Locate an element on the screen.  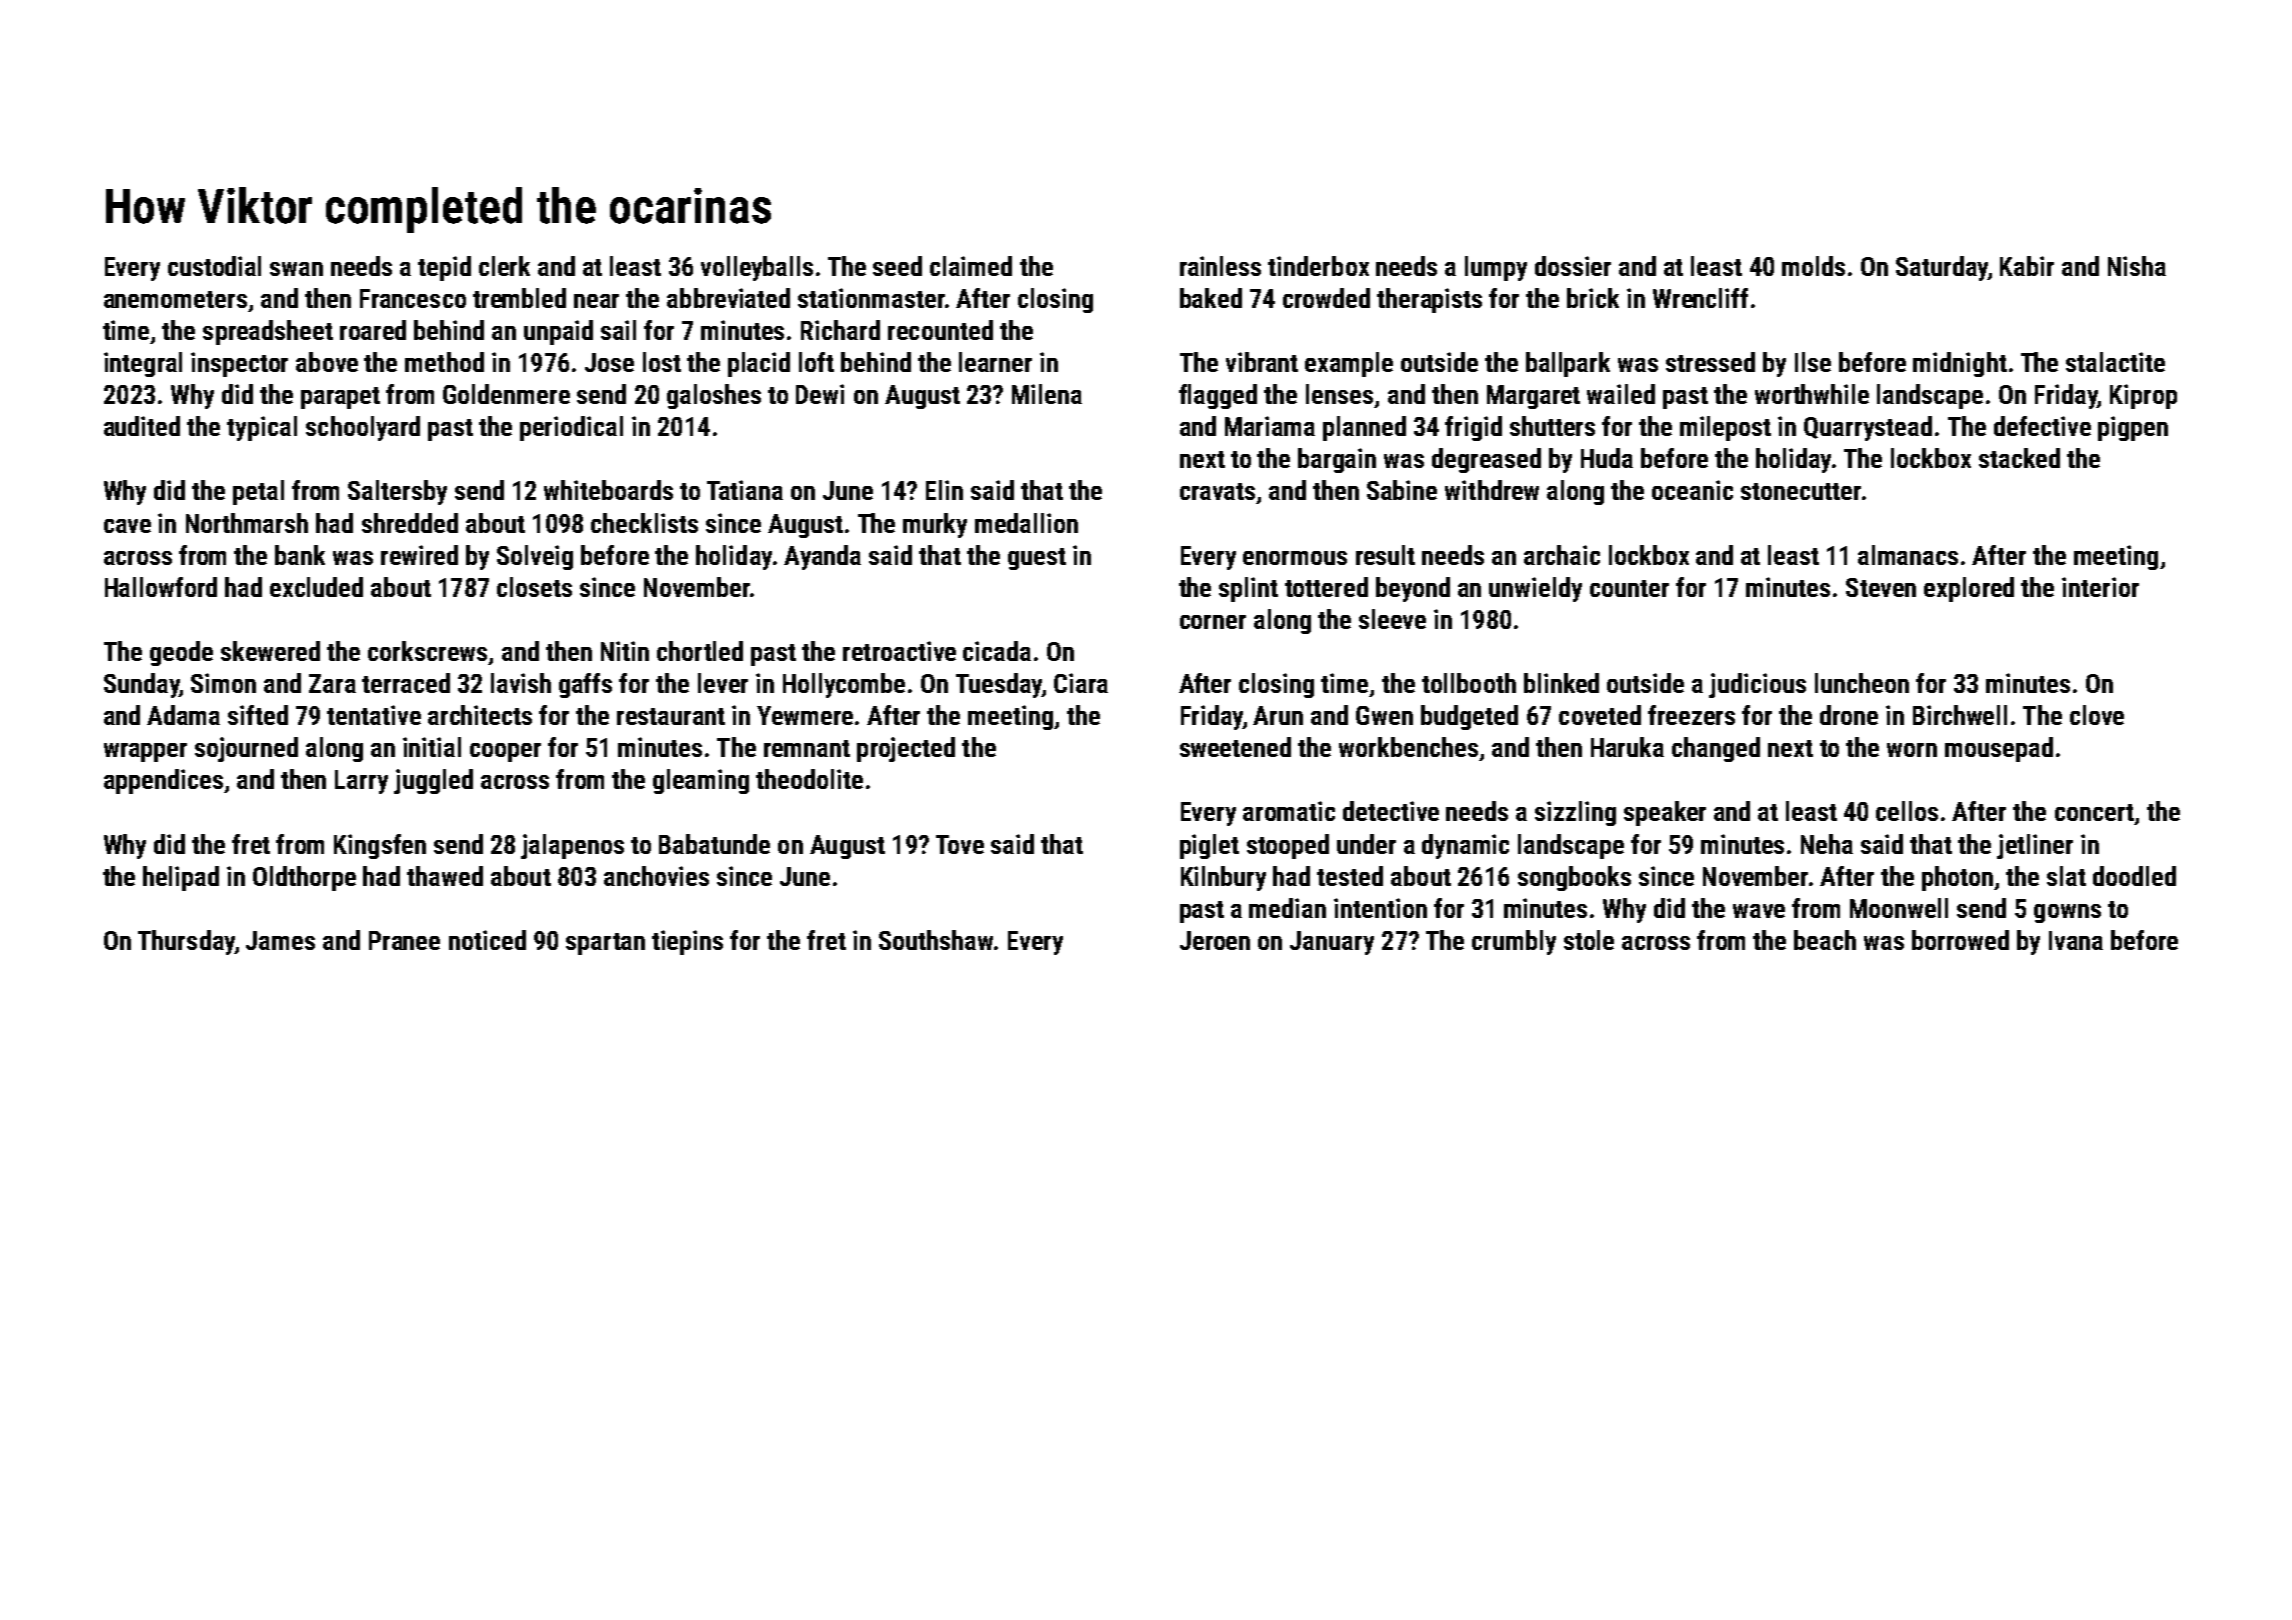
photon is located at coordinates (1957, 878).
